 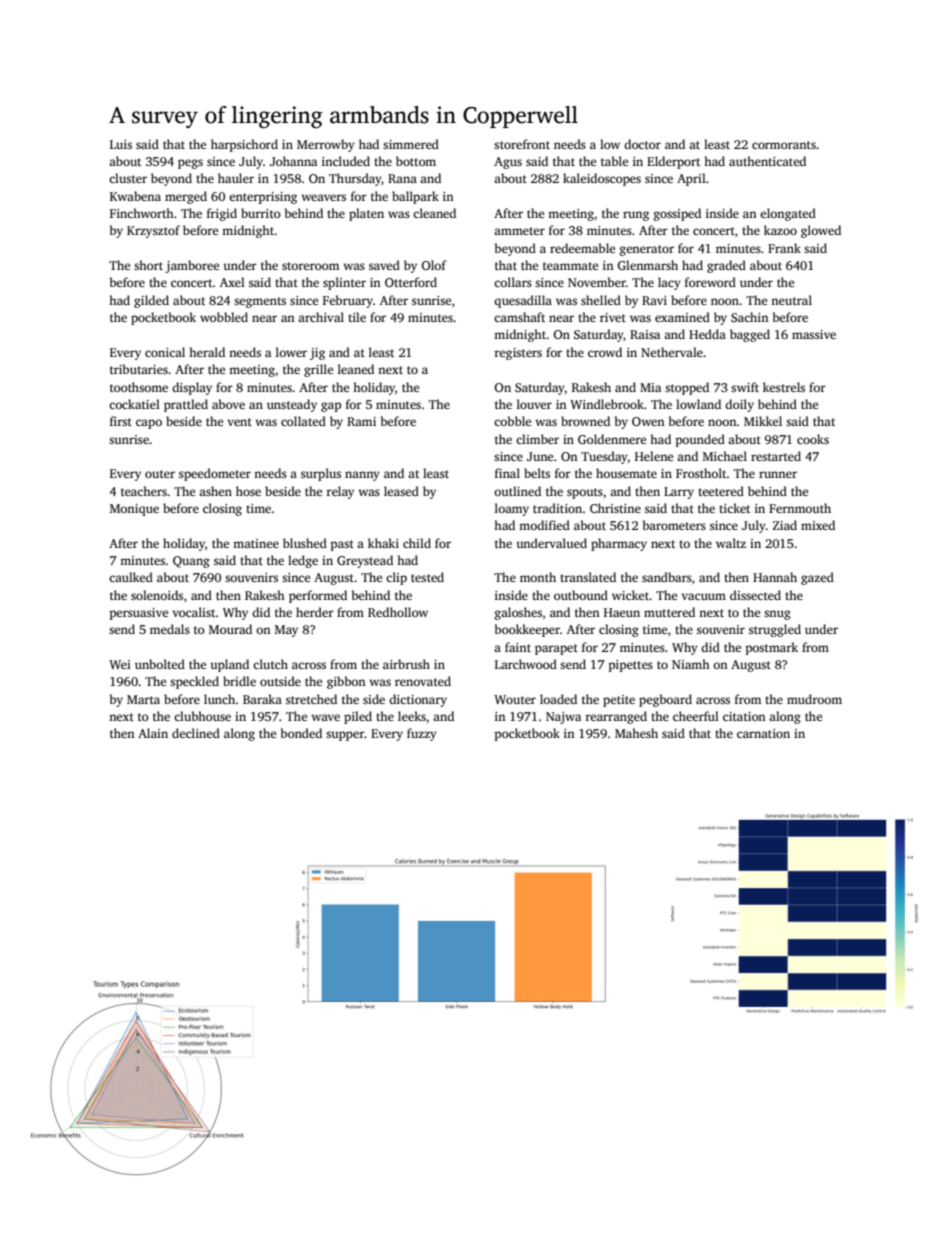 What do you see at coordinates (256, 543) in the page?
I see `matinee` at bounding box center [256, 543].
